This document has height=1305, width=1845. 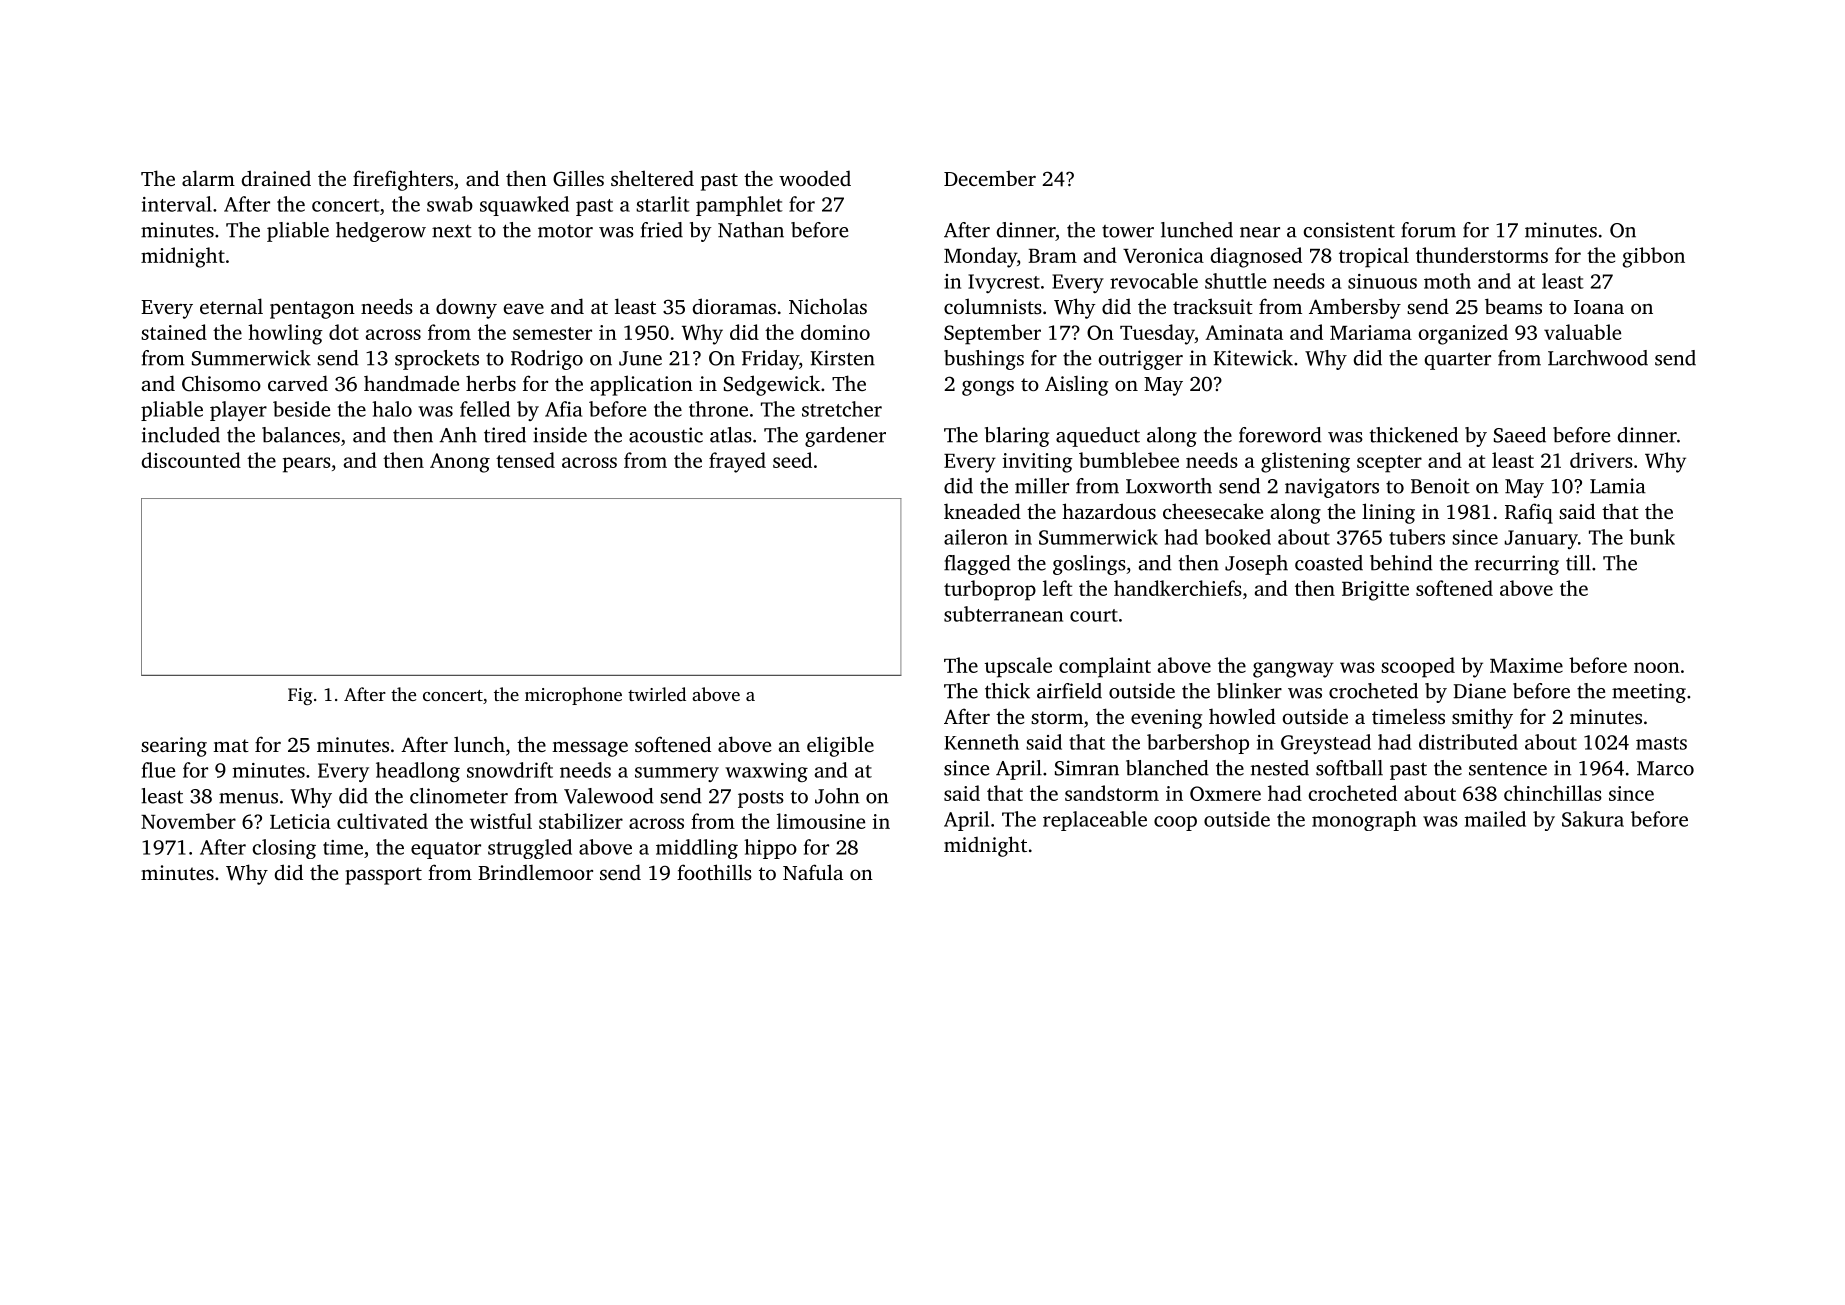 I want to click on microphone, so click(x=573, y=696).
